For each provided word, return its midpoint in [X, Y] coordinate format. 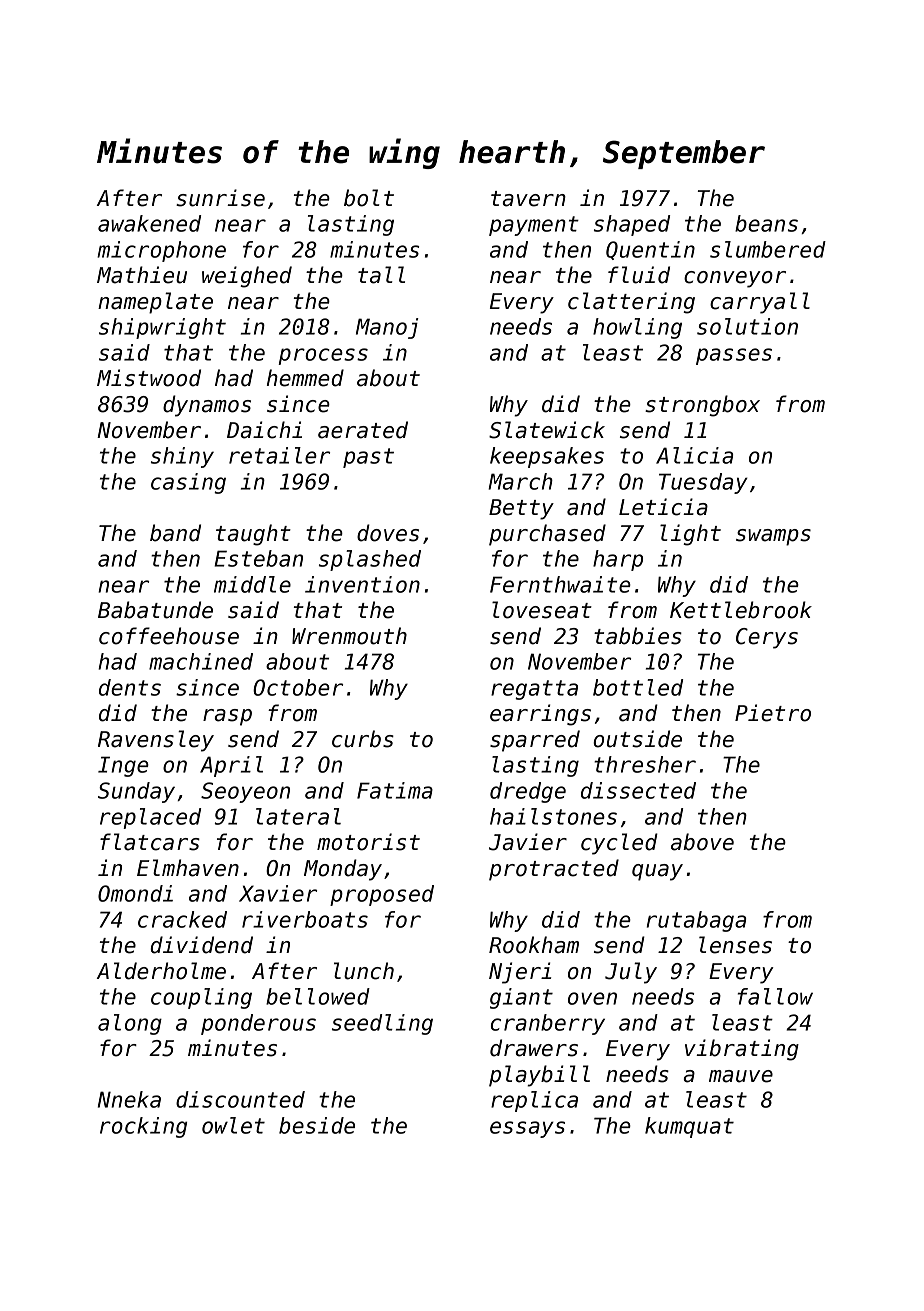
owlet [233, 1125]
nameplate [155, 303]
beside [317, 1125]
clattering [631, 303]
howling [637, 328]
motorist [368, 842]
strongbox [702, 406]
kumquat [689, 1127]
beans [766, 223]
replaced [150, 818]
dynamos [207, 406]
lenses [735, 945]
